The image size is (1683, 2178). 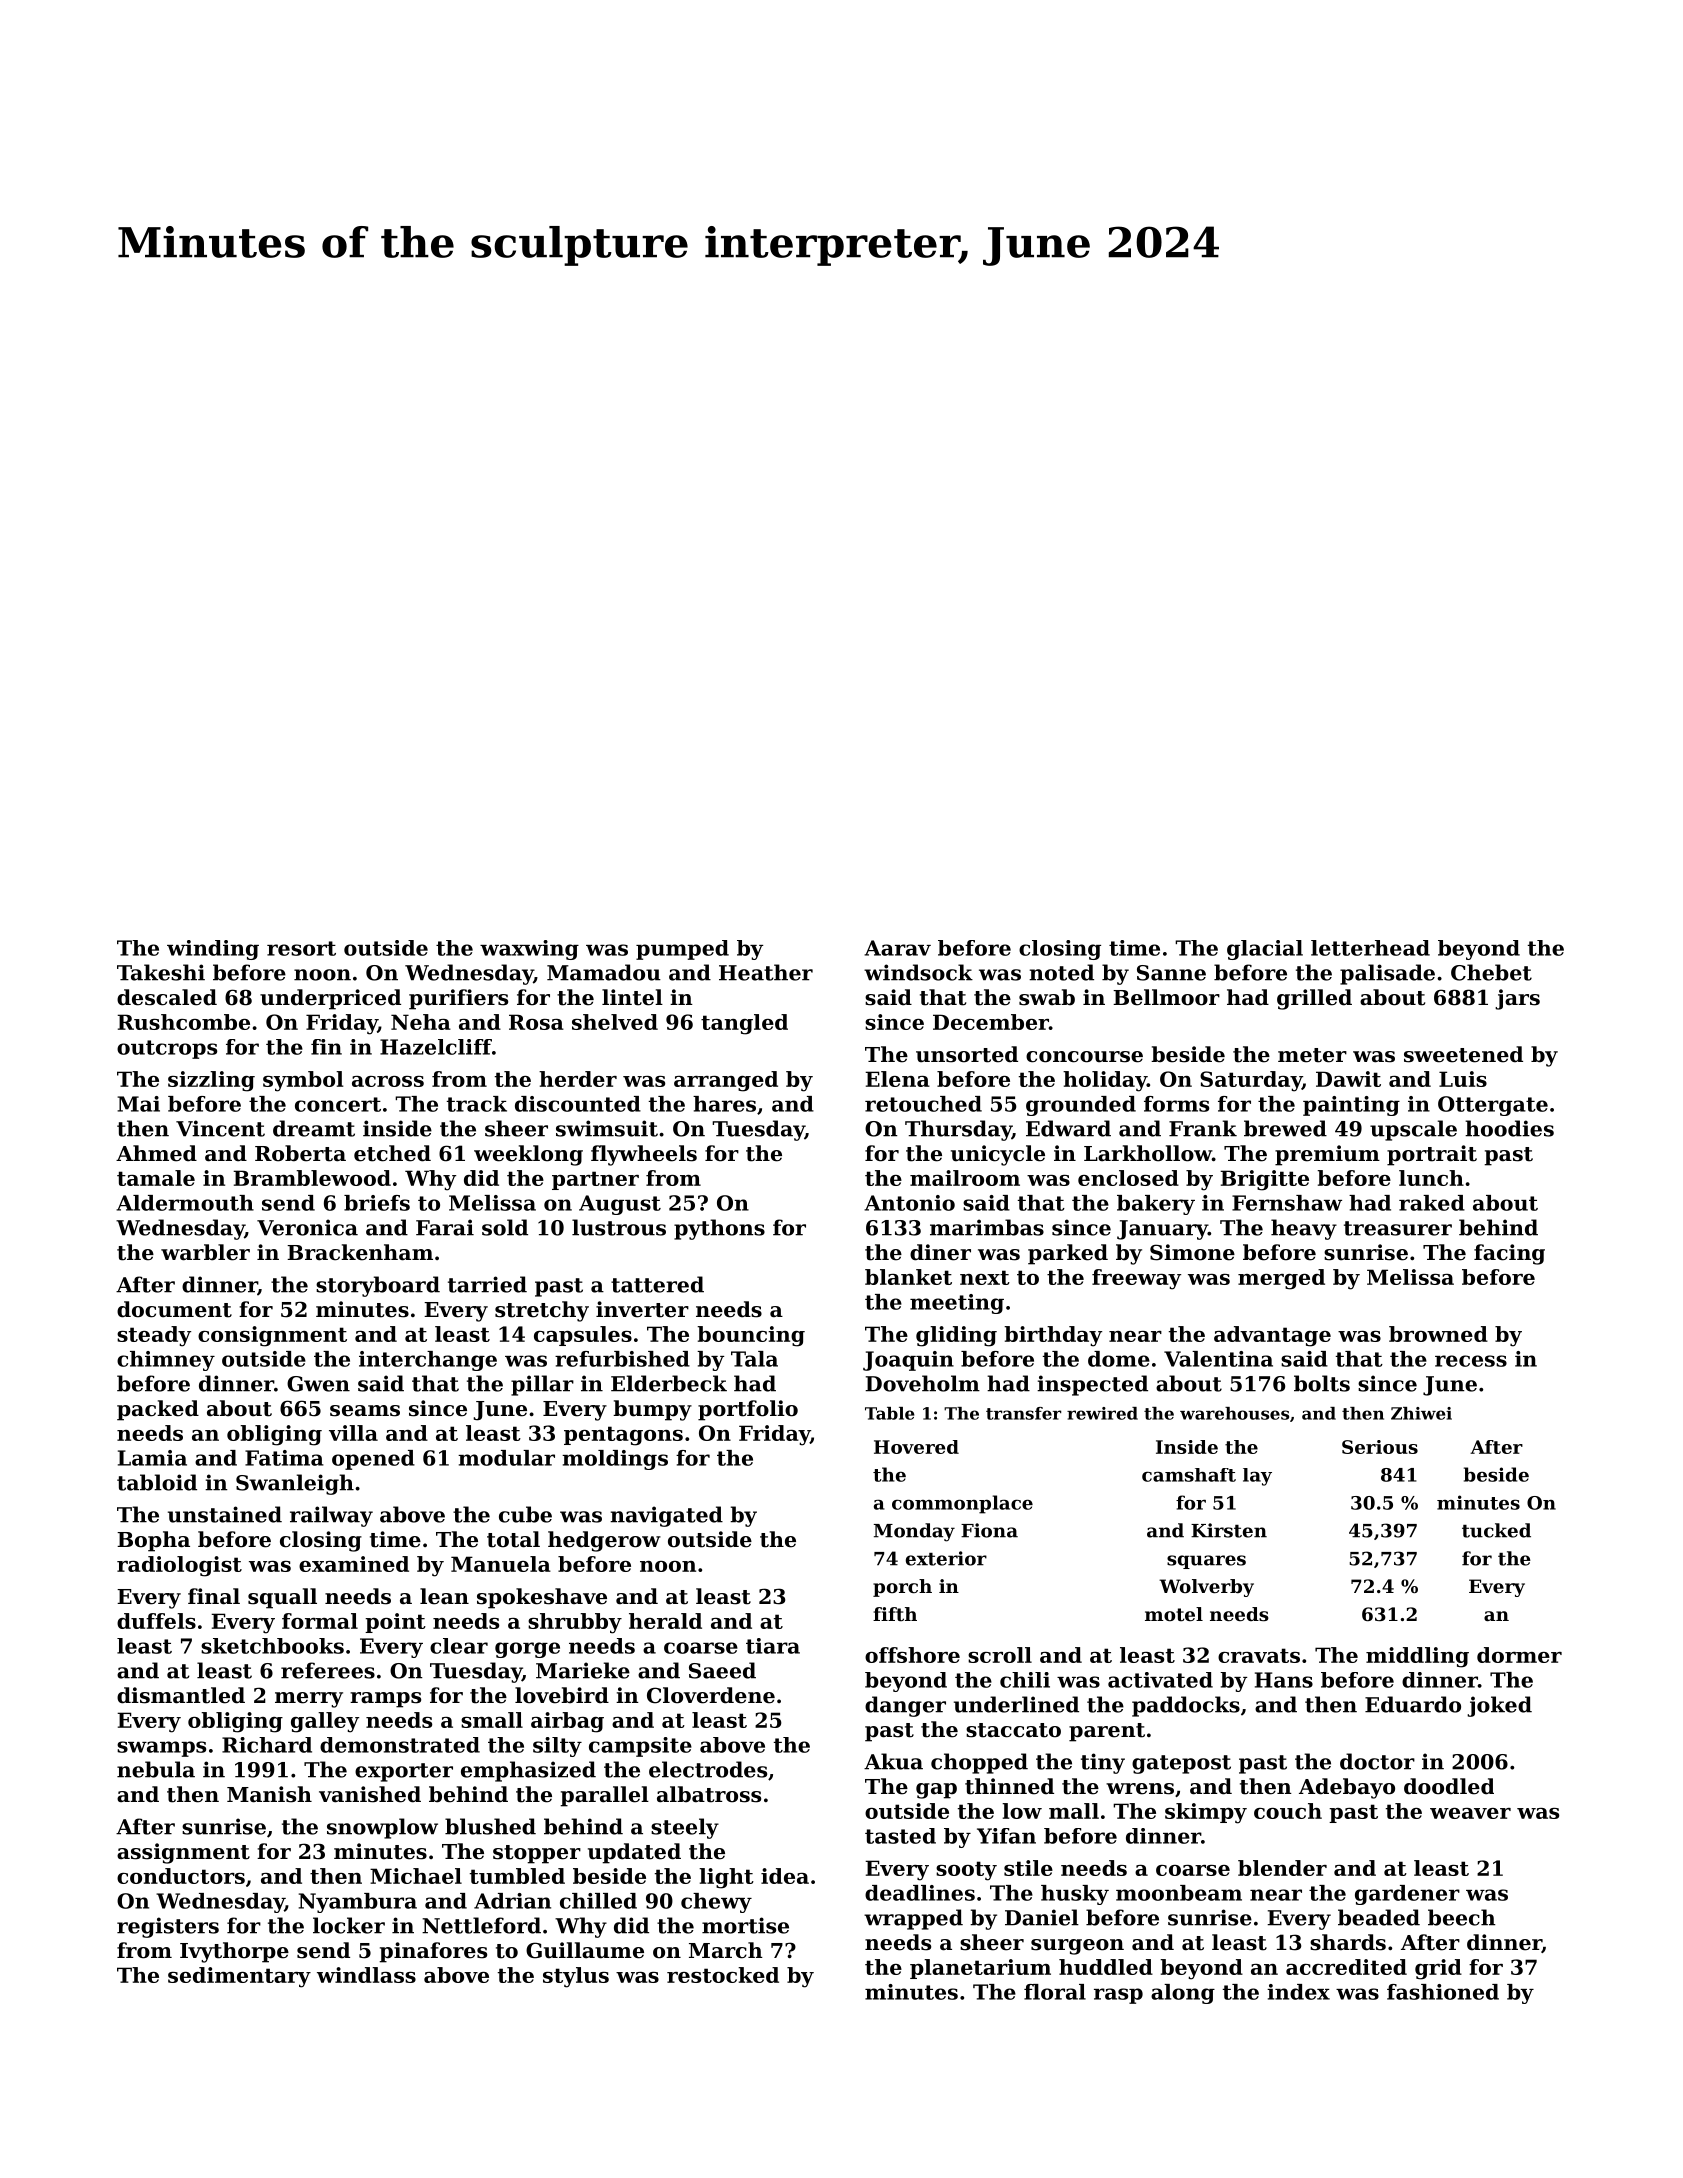 I want to click on Chebet, so click(x=1491, y=972).
